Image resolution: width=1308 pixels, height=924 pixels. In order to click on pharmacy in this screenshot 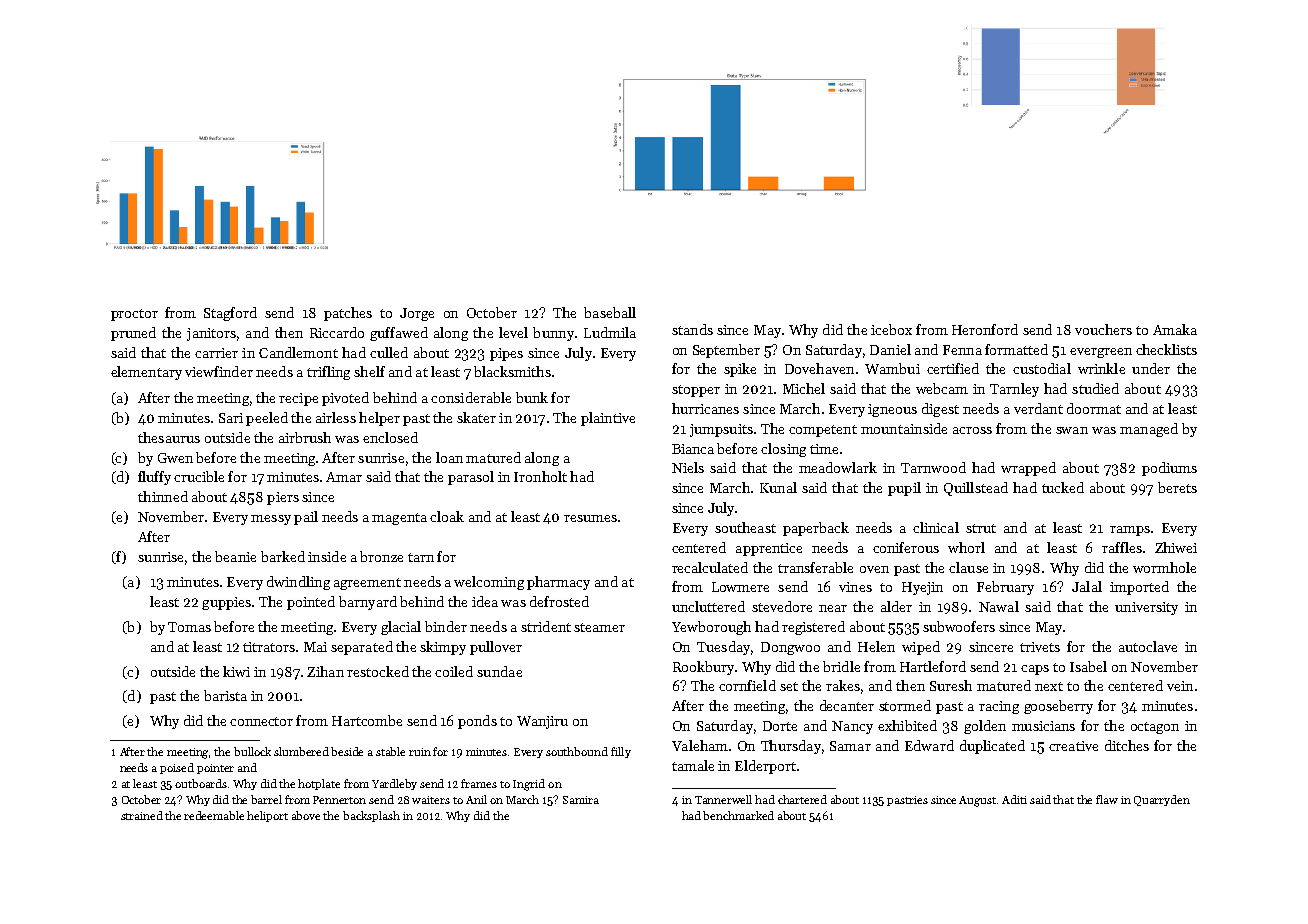, I will do `click(558, 583)`.
